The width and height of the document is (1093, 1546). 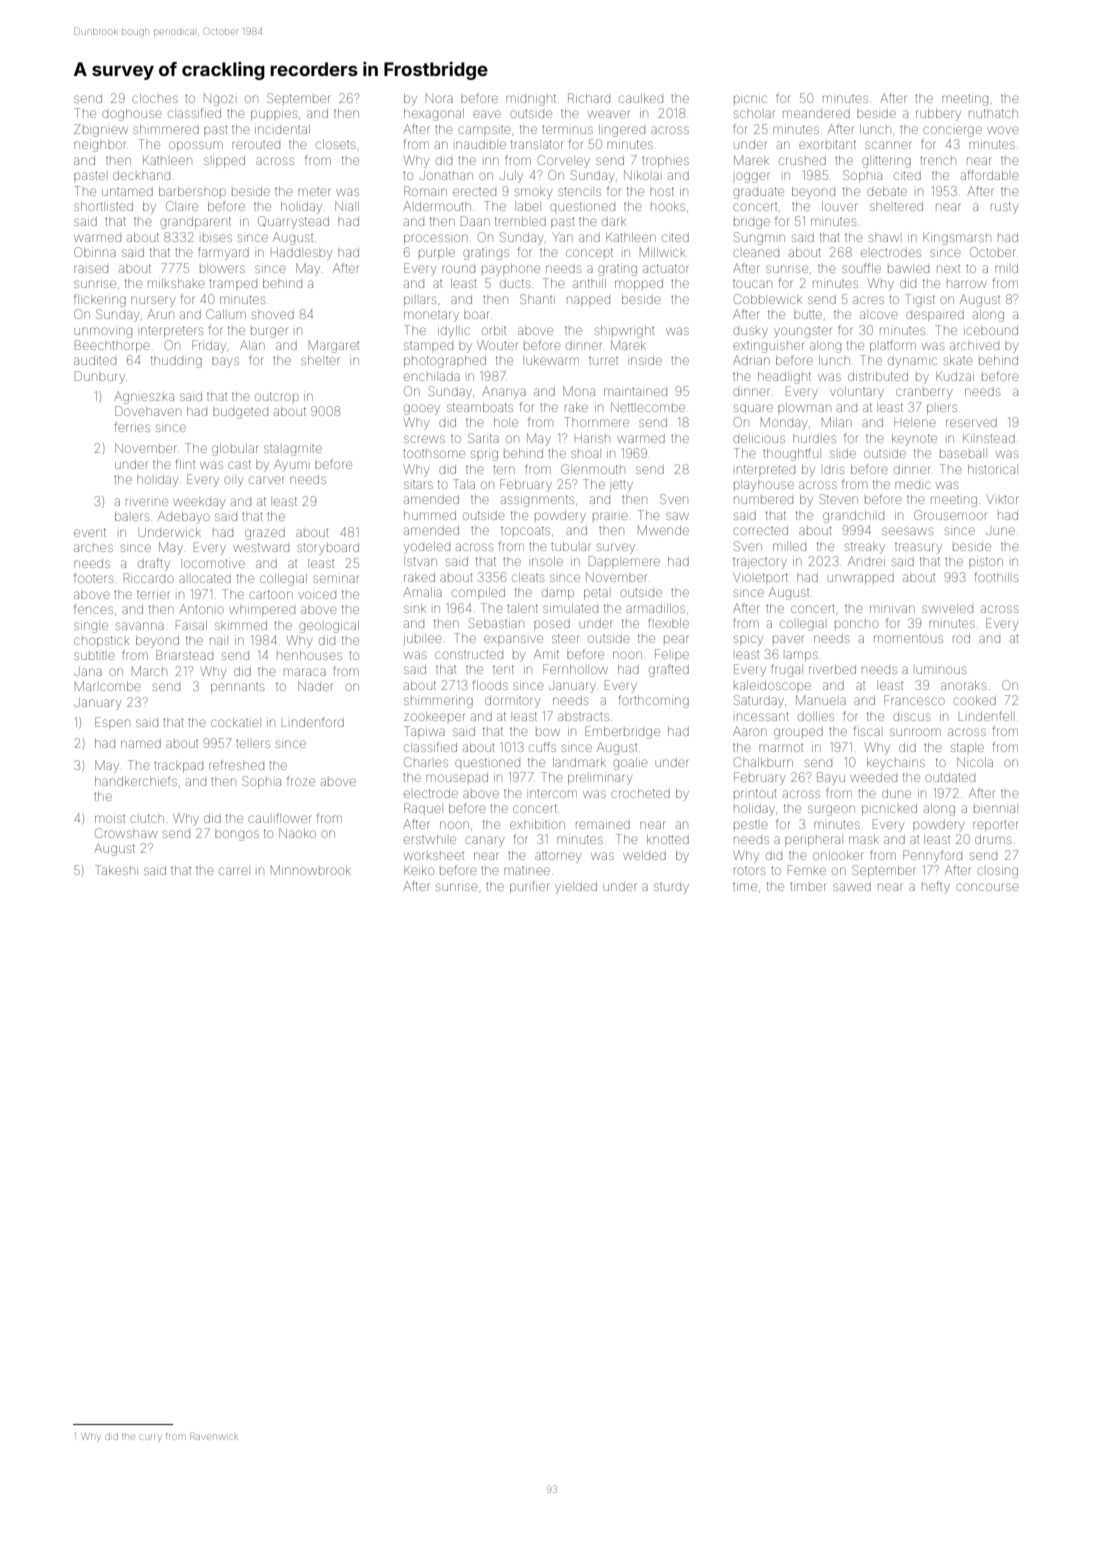 What do you see at coordinates (530, 887) in the document?
I see `purifier` at bounding box center [530, 887].
